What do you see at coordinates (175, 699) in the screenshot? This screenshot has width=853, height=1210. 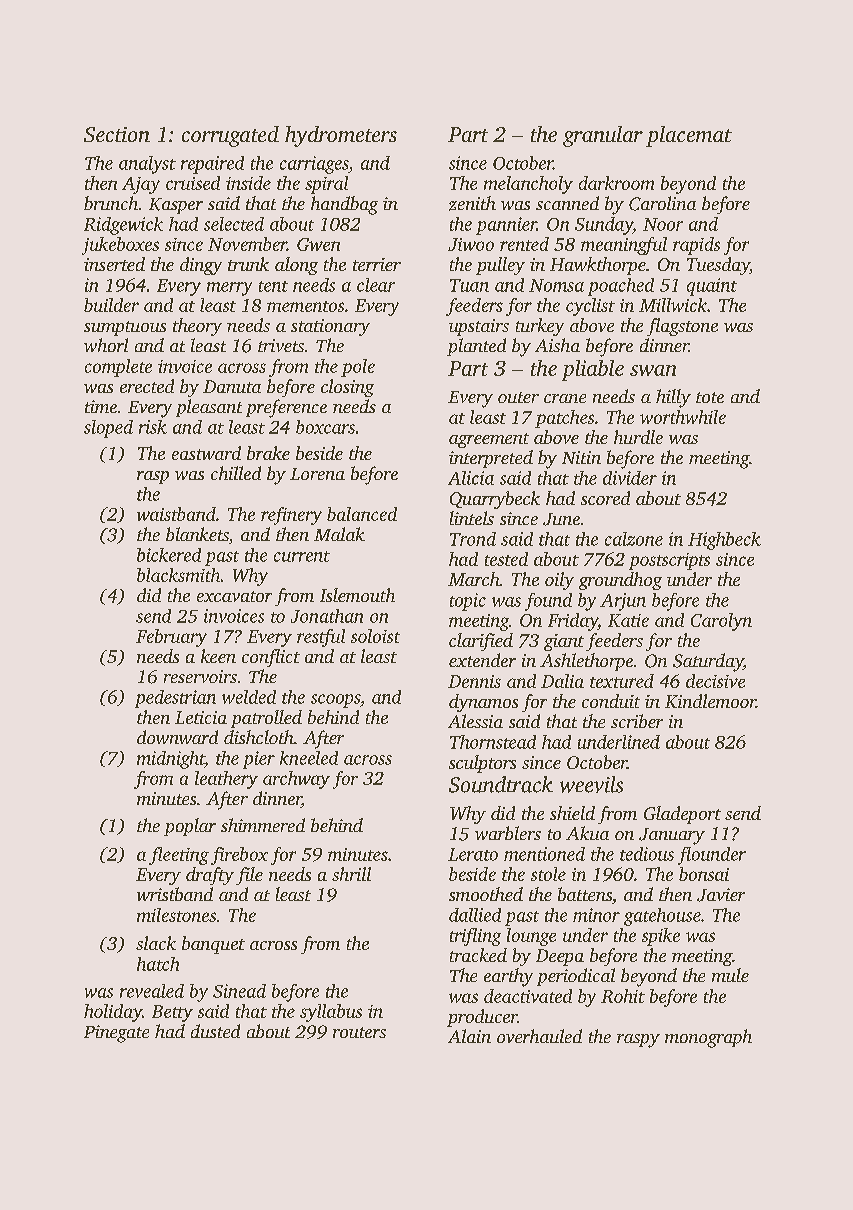 I see `pedestrian` at bounding box center [175, 699].
